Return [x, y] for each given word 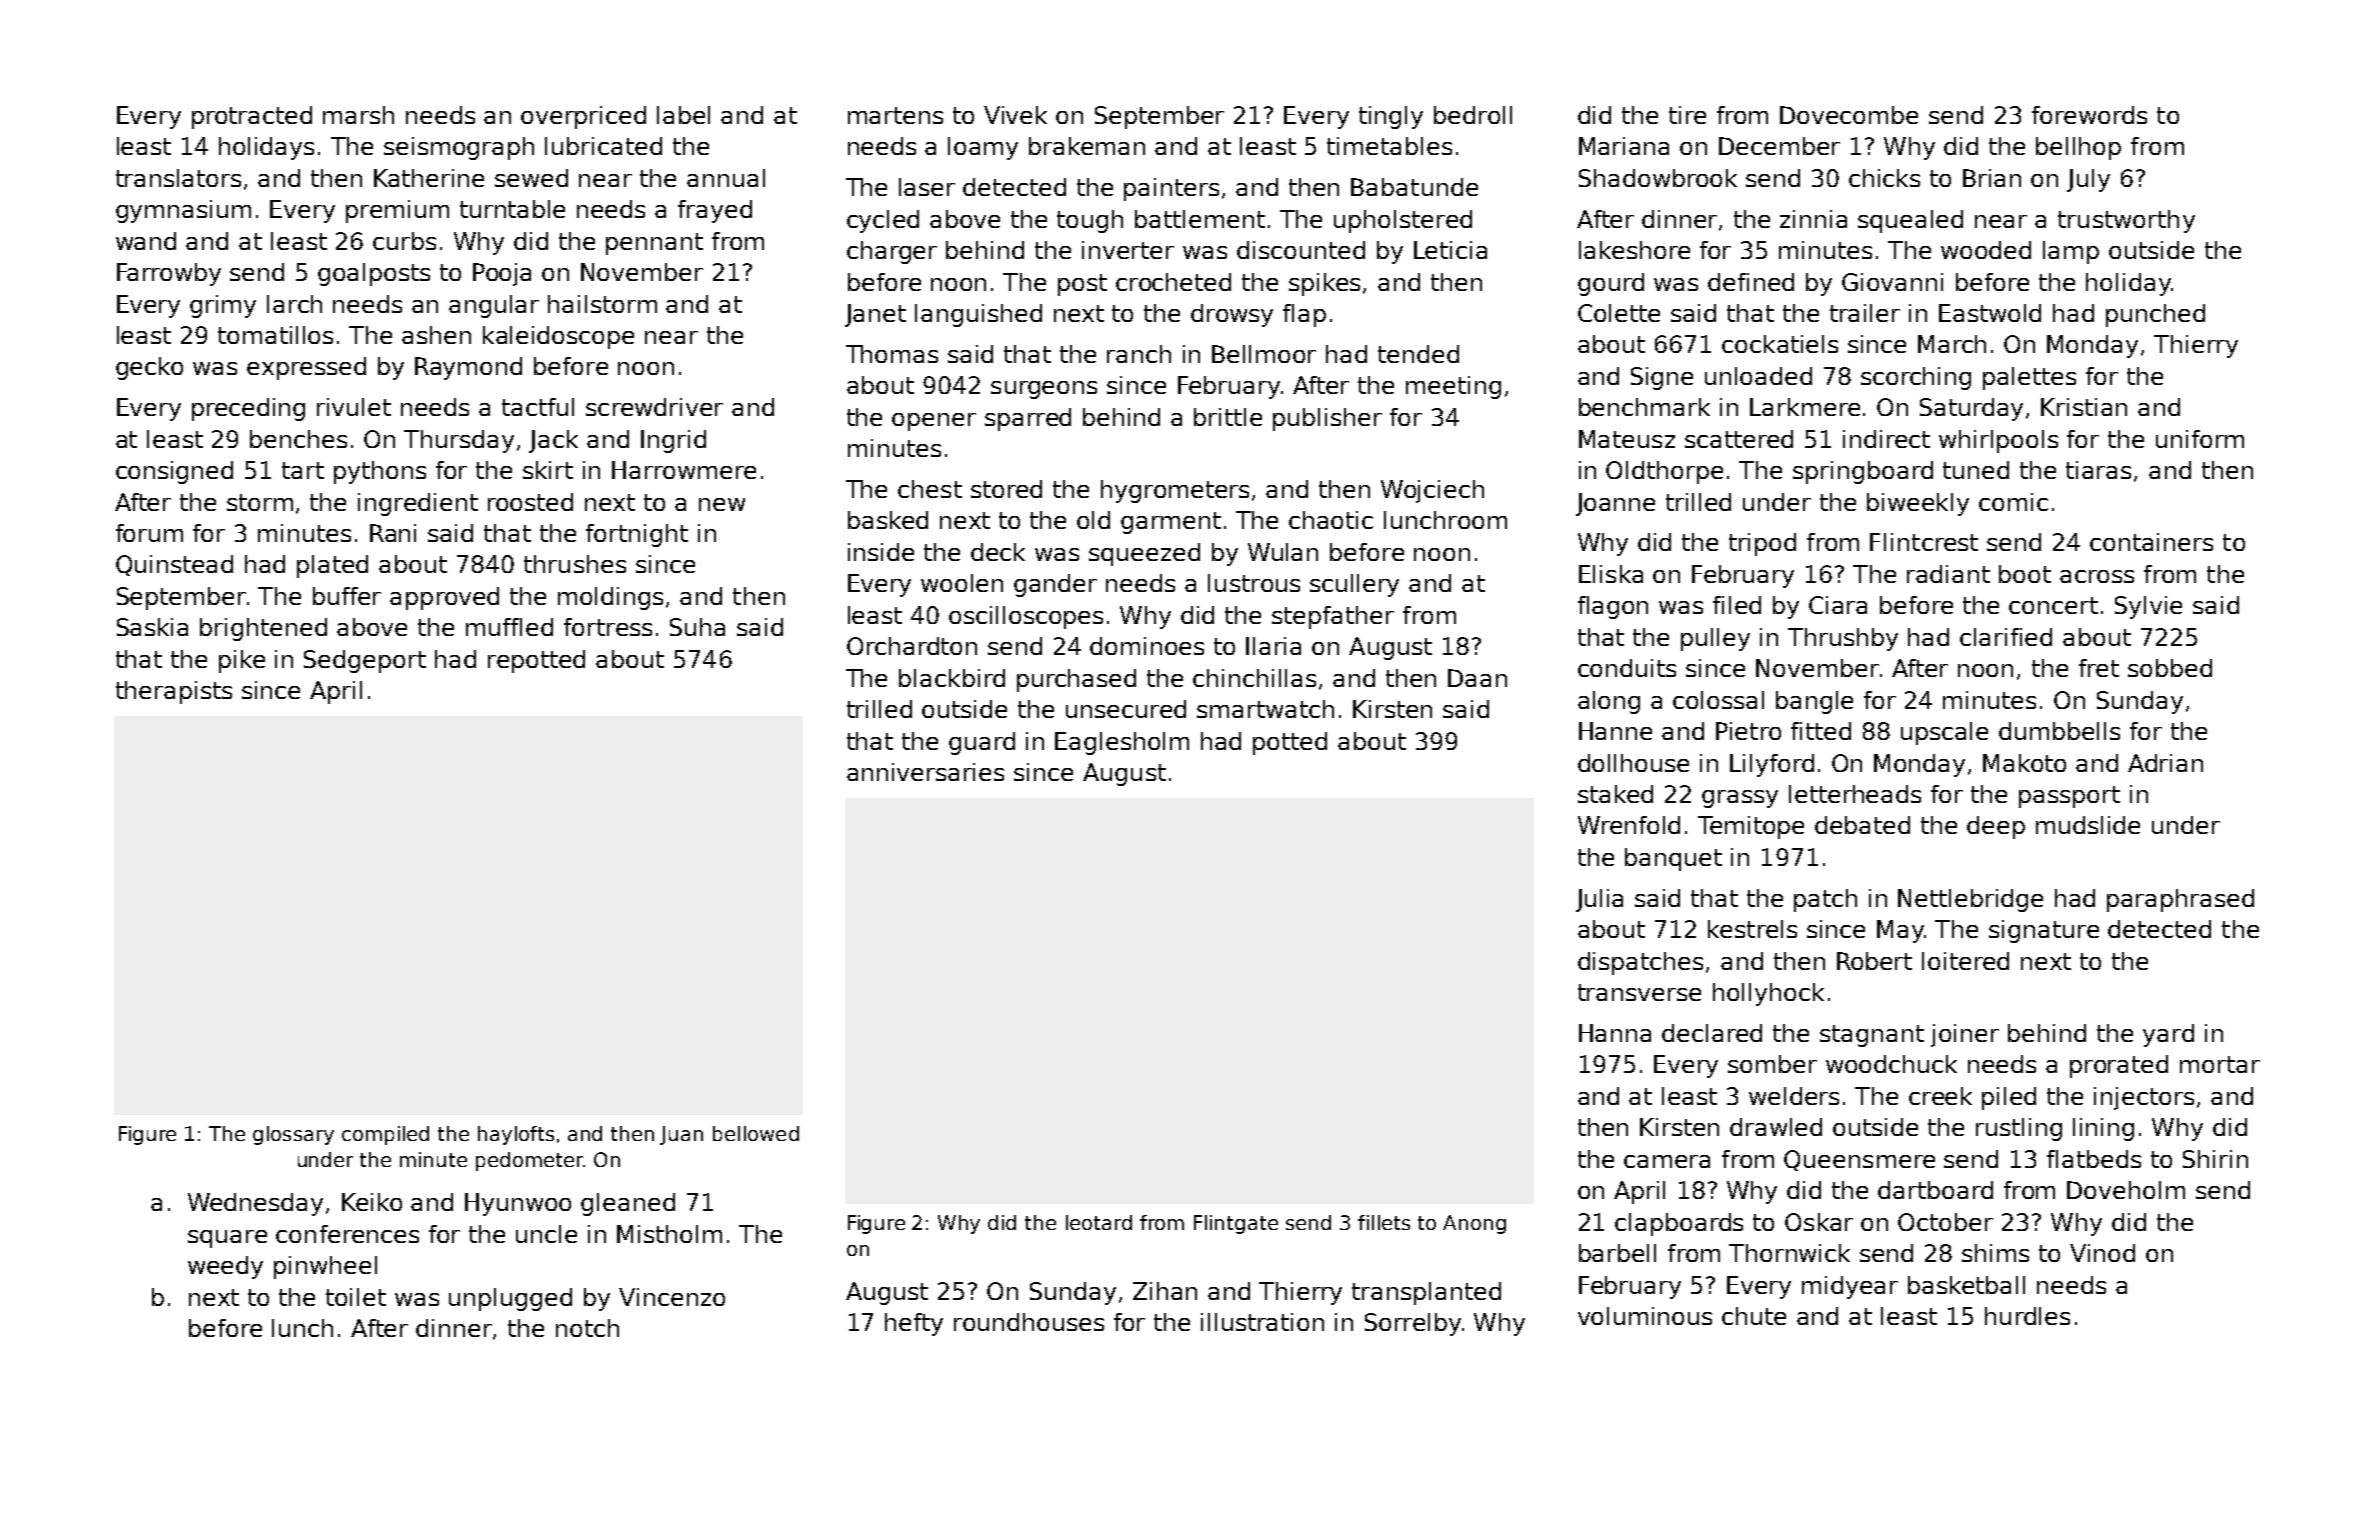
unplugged [510, 1299]
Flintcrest [1924, 542]
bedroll [1473, 115]
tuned [1976, 470]
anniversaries [925, 772]
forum [149, 533]
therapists [174, 692]
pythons [380, 472]
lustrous [1254, 583]
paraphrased [2180, 900]
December [1779, 146]
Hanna [1615, 1033]
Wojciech [1432, 491]
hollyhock [1768, 994]
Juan [681, 1135]
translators [178, 178]
